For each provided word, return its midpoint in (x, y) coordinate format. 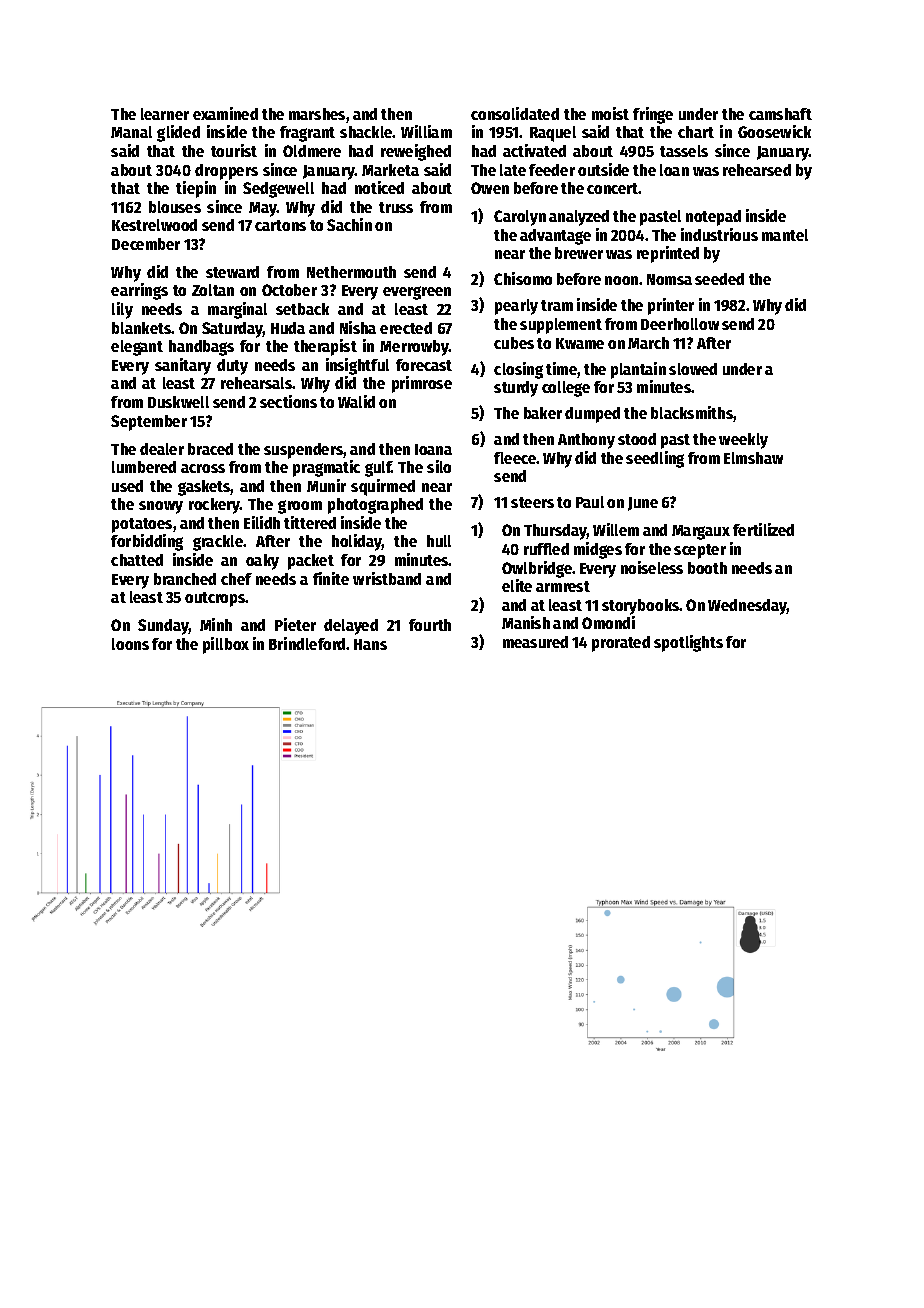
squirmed (383, 487)
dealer (162, 449)
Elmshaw (753, 458)
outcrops (215, 599)
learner (165, 114)
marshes (317, 114)
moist (610, 113)
